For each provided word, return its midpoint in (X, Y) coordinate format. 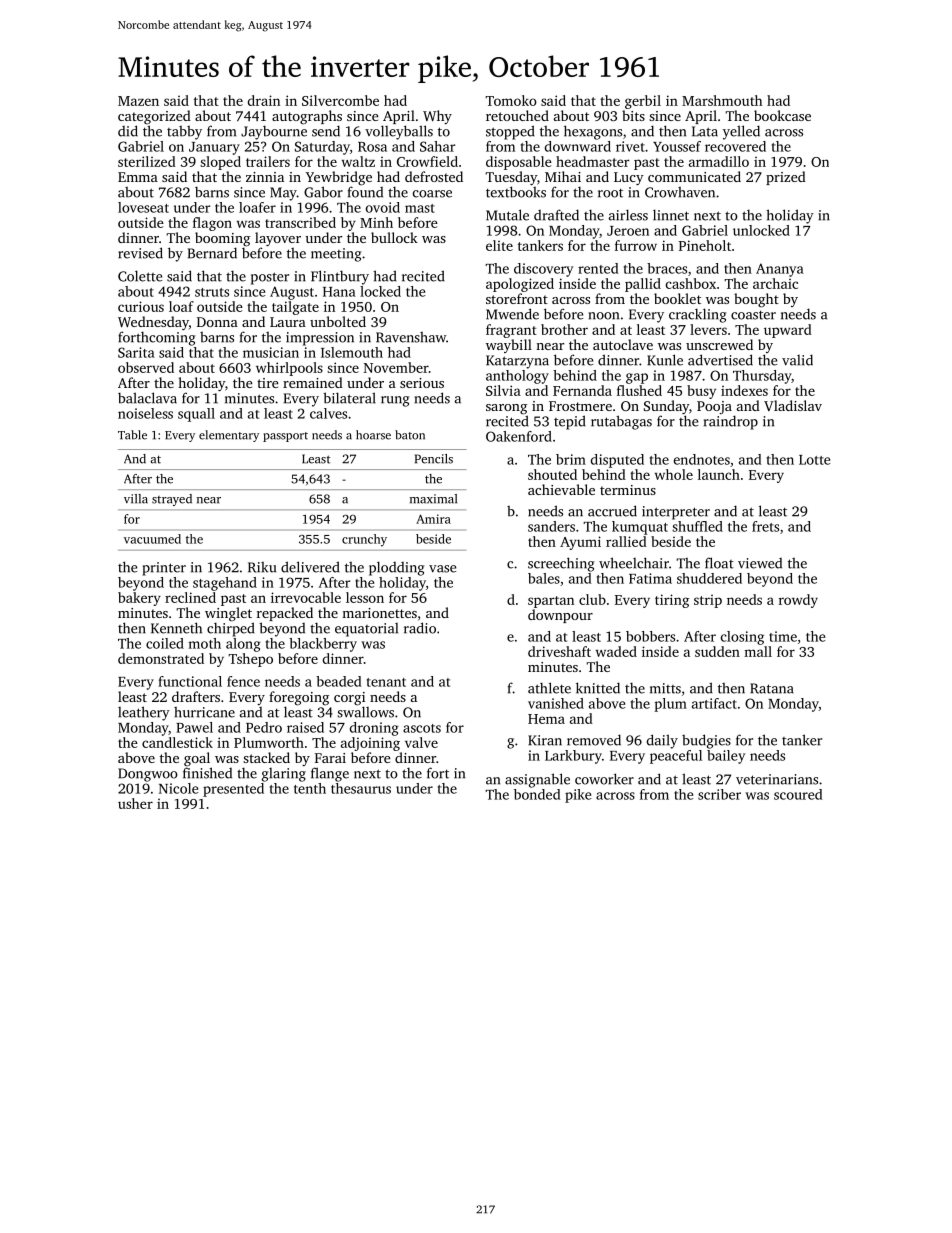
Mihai (563, 176)
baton (410, 435)
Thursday (762, 377)
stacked (266, 757)
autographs (307, 117)
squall (196, 415)
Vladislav (793, 405)
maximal (433, 499)
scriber (719, 794)
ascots (422, 728)
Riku (262, 567)
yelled (741, 132)
